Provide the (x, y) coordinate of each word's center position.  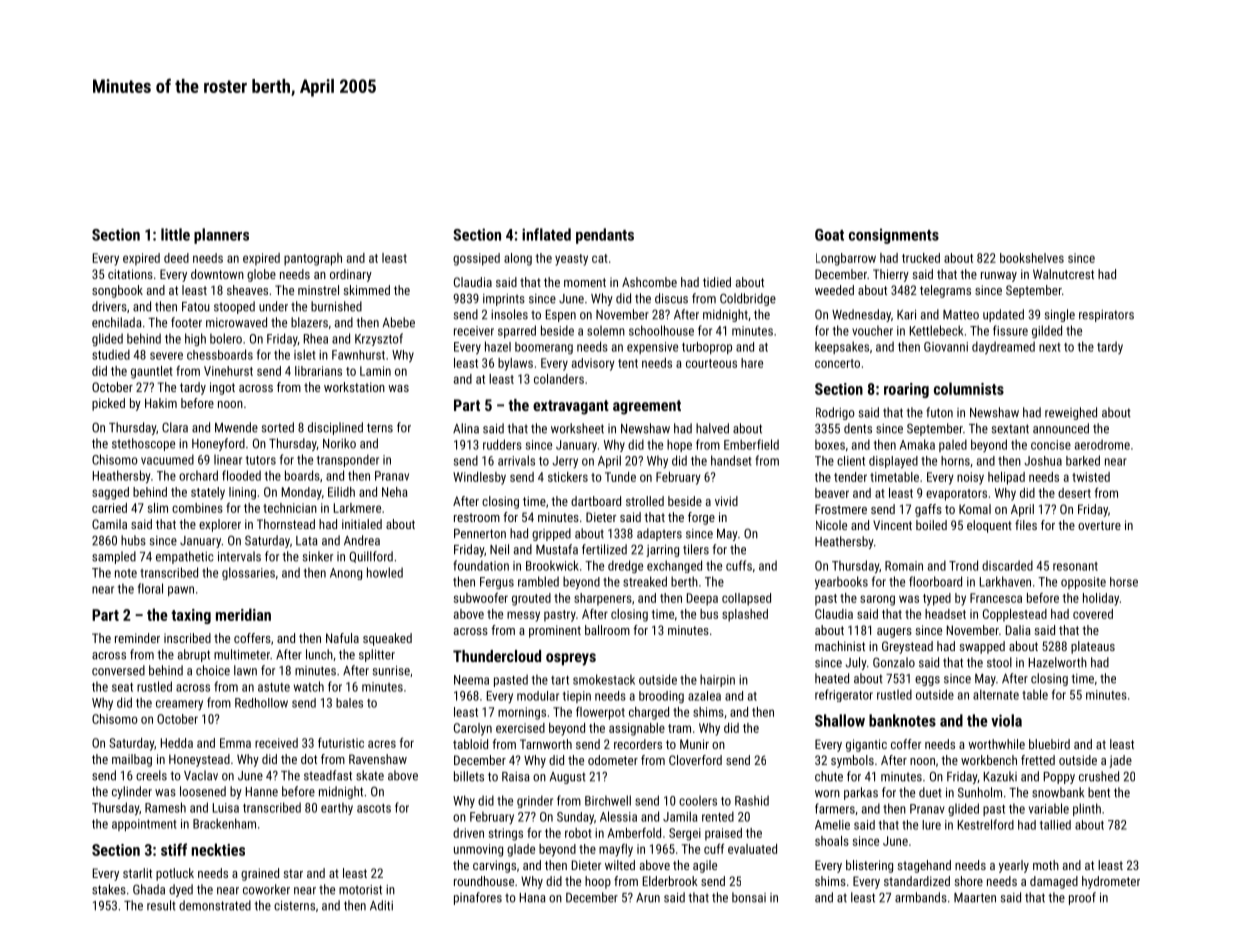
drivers (109, 306)
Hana (533, 898)
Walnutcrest (1063, 274)
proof (1082, 898)
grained (260, 874)
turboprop (707, 348)
